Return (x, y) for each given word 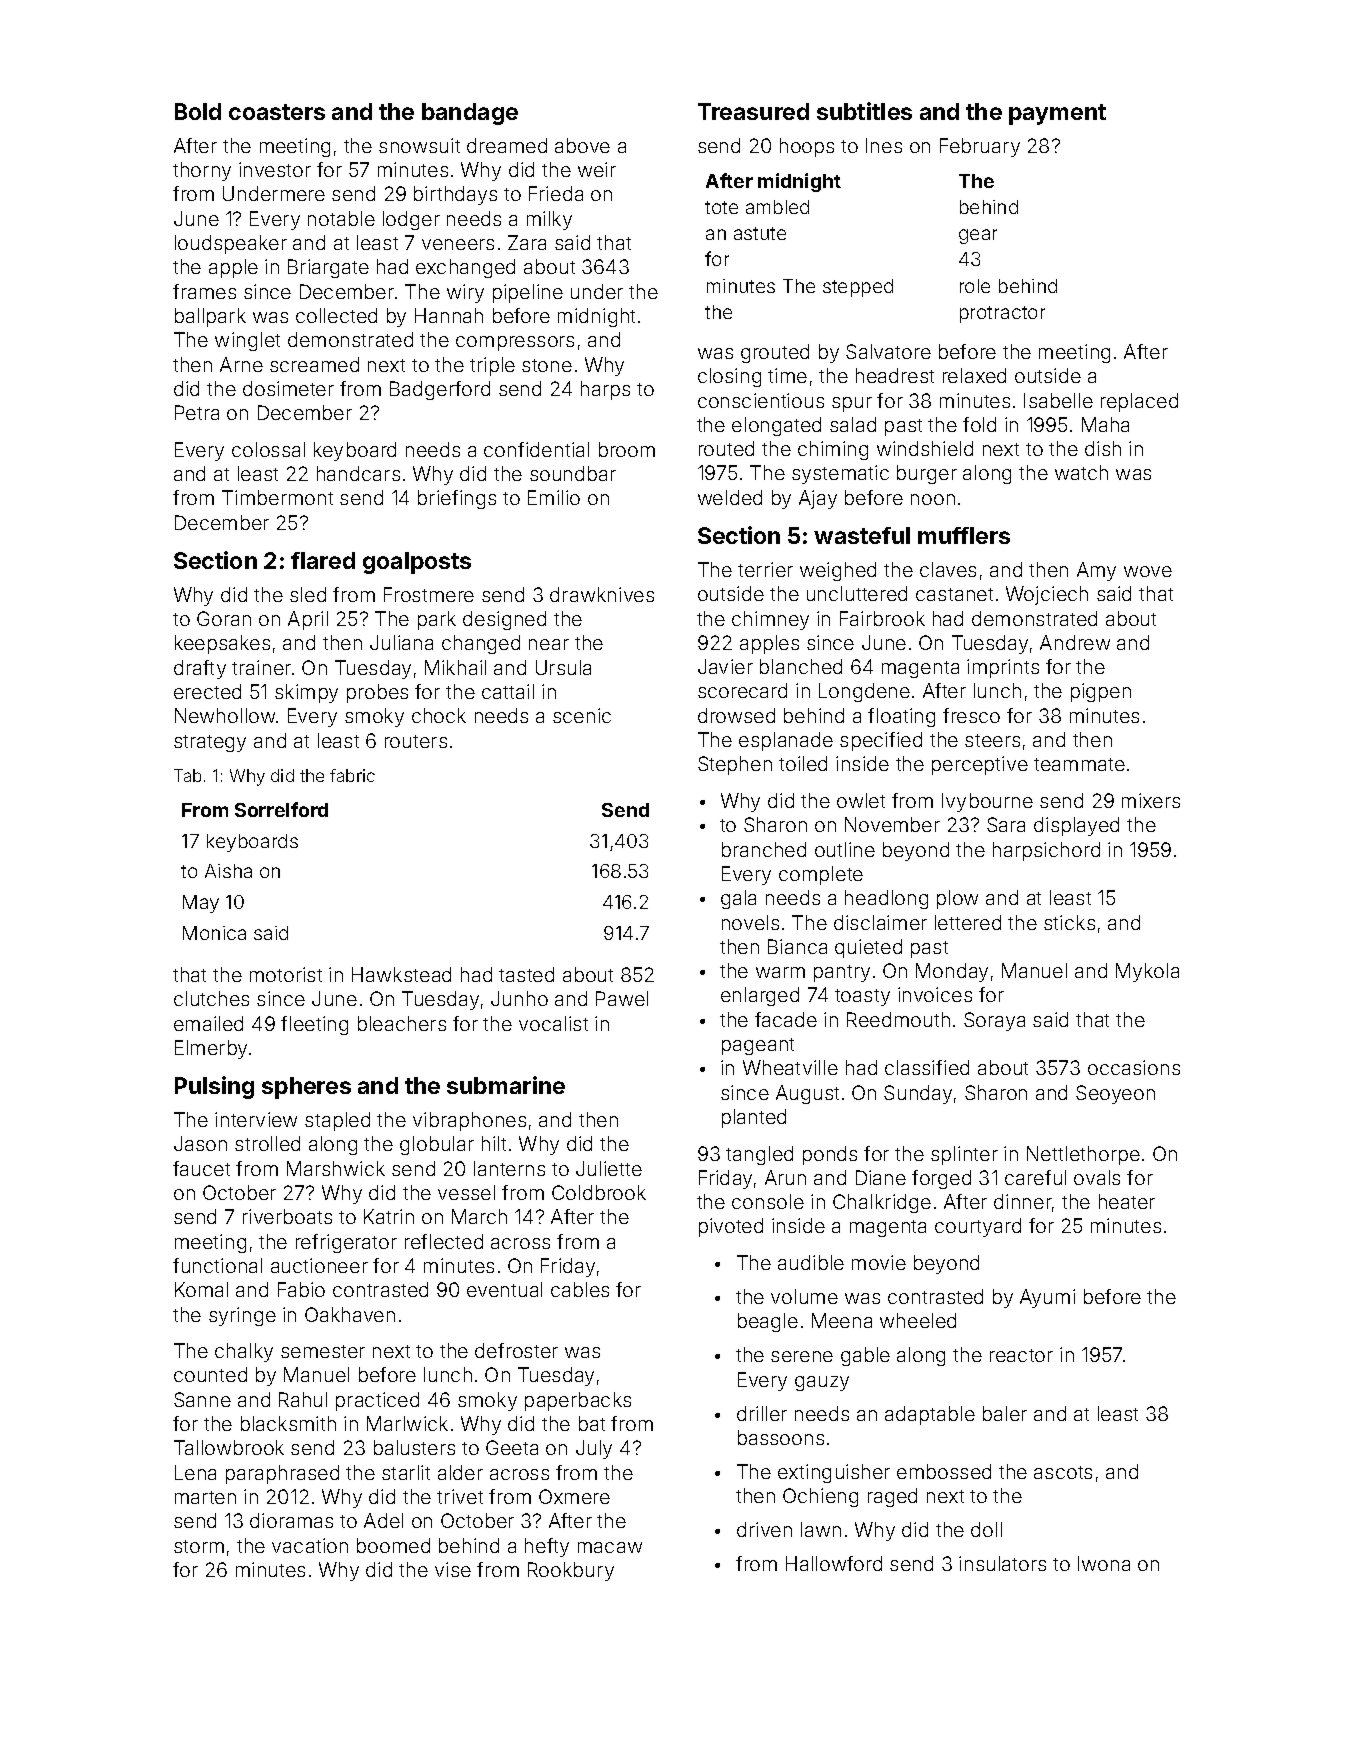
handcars (358, 473)
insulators (1002, 1563)
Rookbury (571, 1571)
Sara (1006, 824)
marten (205, 1497)
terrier (765, 569)
